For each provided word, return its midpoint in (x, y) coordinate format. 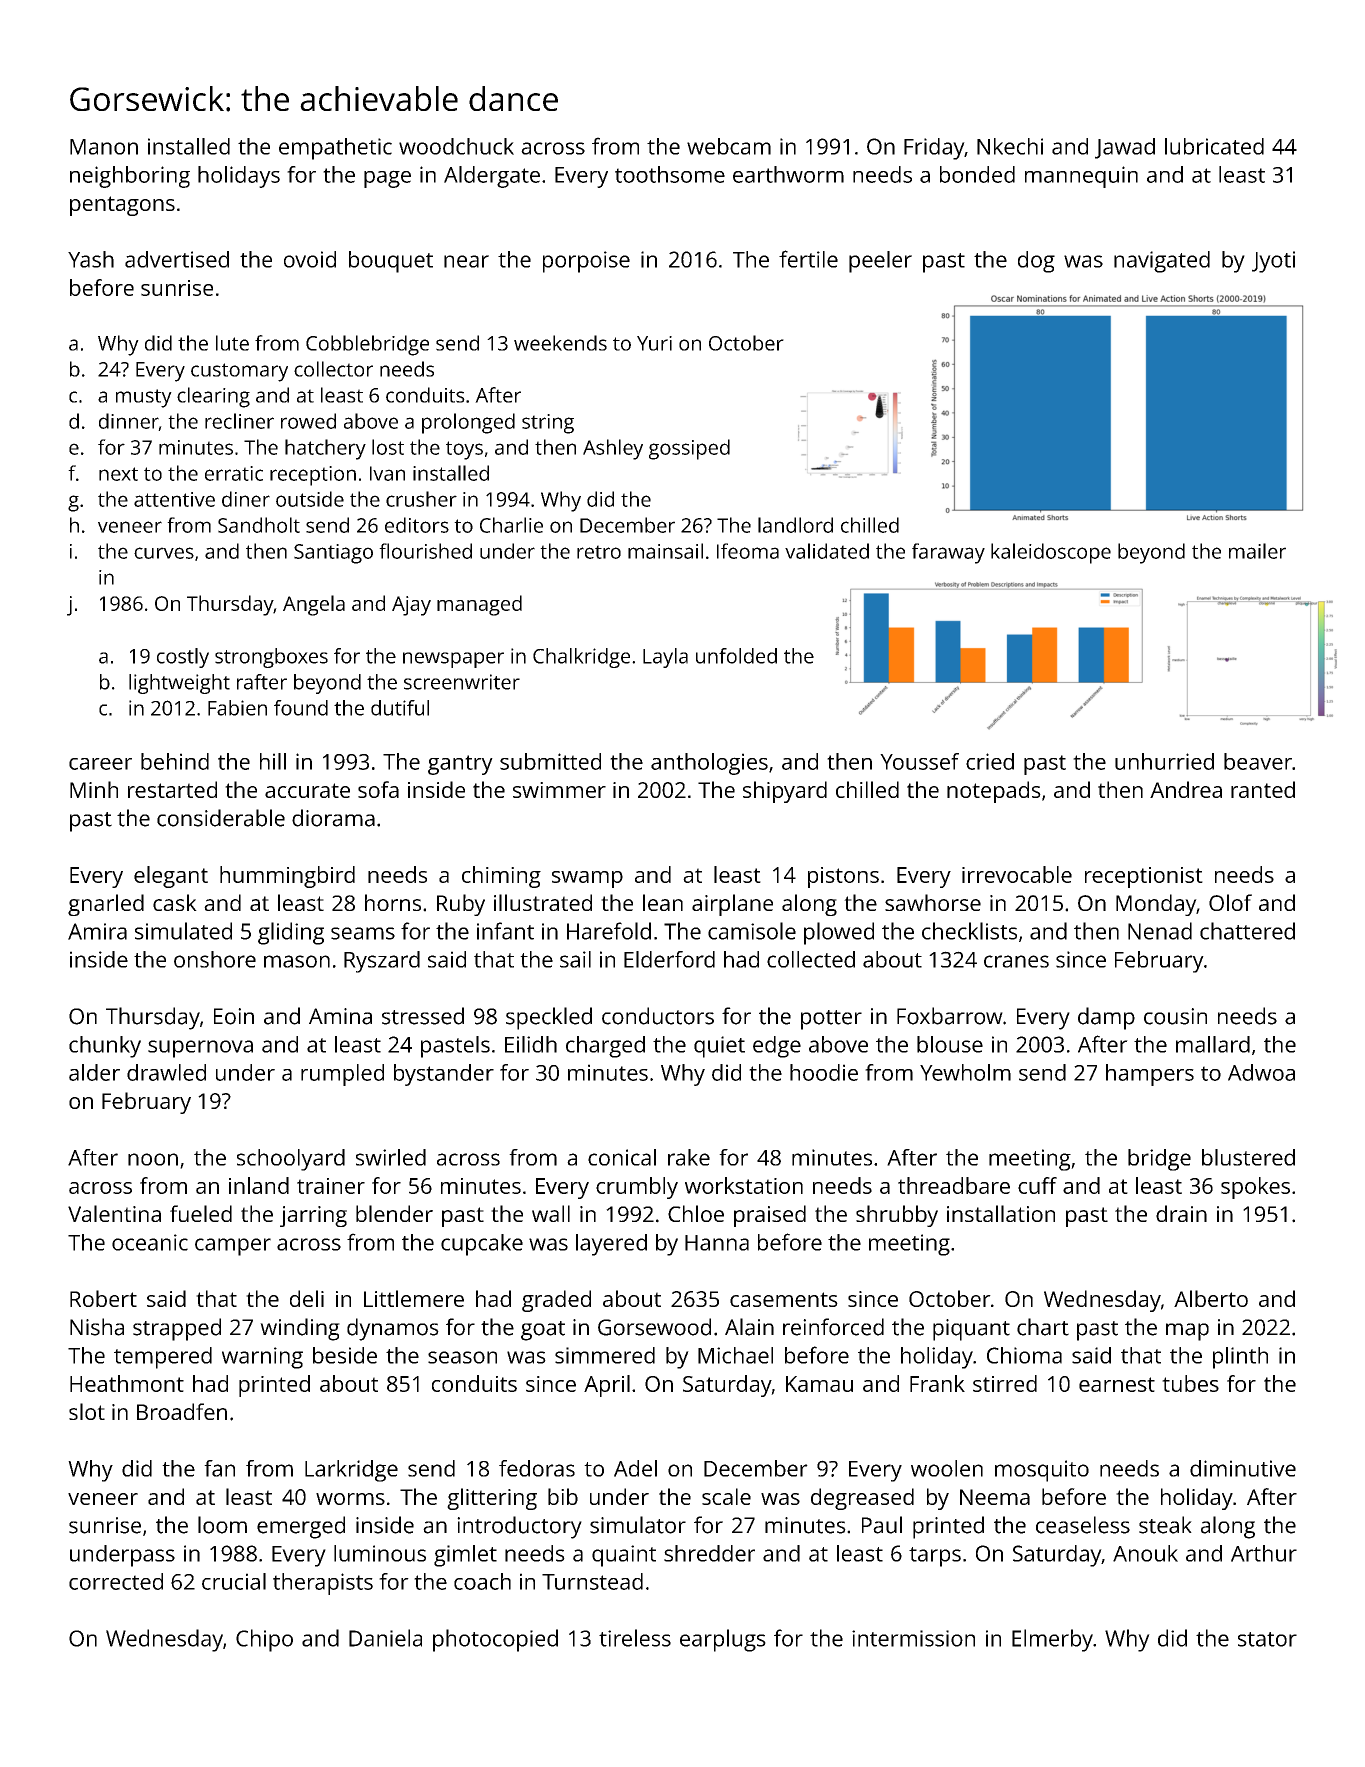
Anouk (1145, 1553)
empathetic (335, 149)
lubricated (1214, 146)
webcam (729, 146)
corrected (116, 1581)
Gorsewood (654, 1327)
